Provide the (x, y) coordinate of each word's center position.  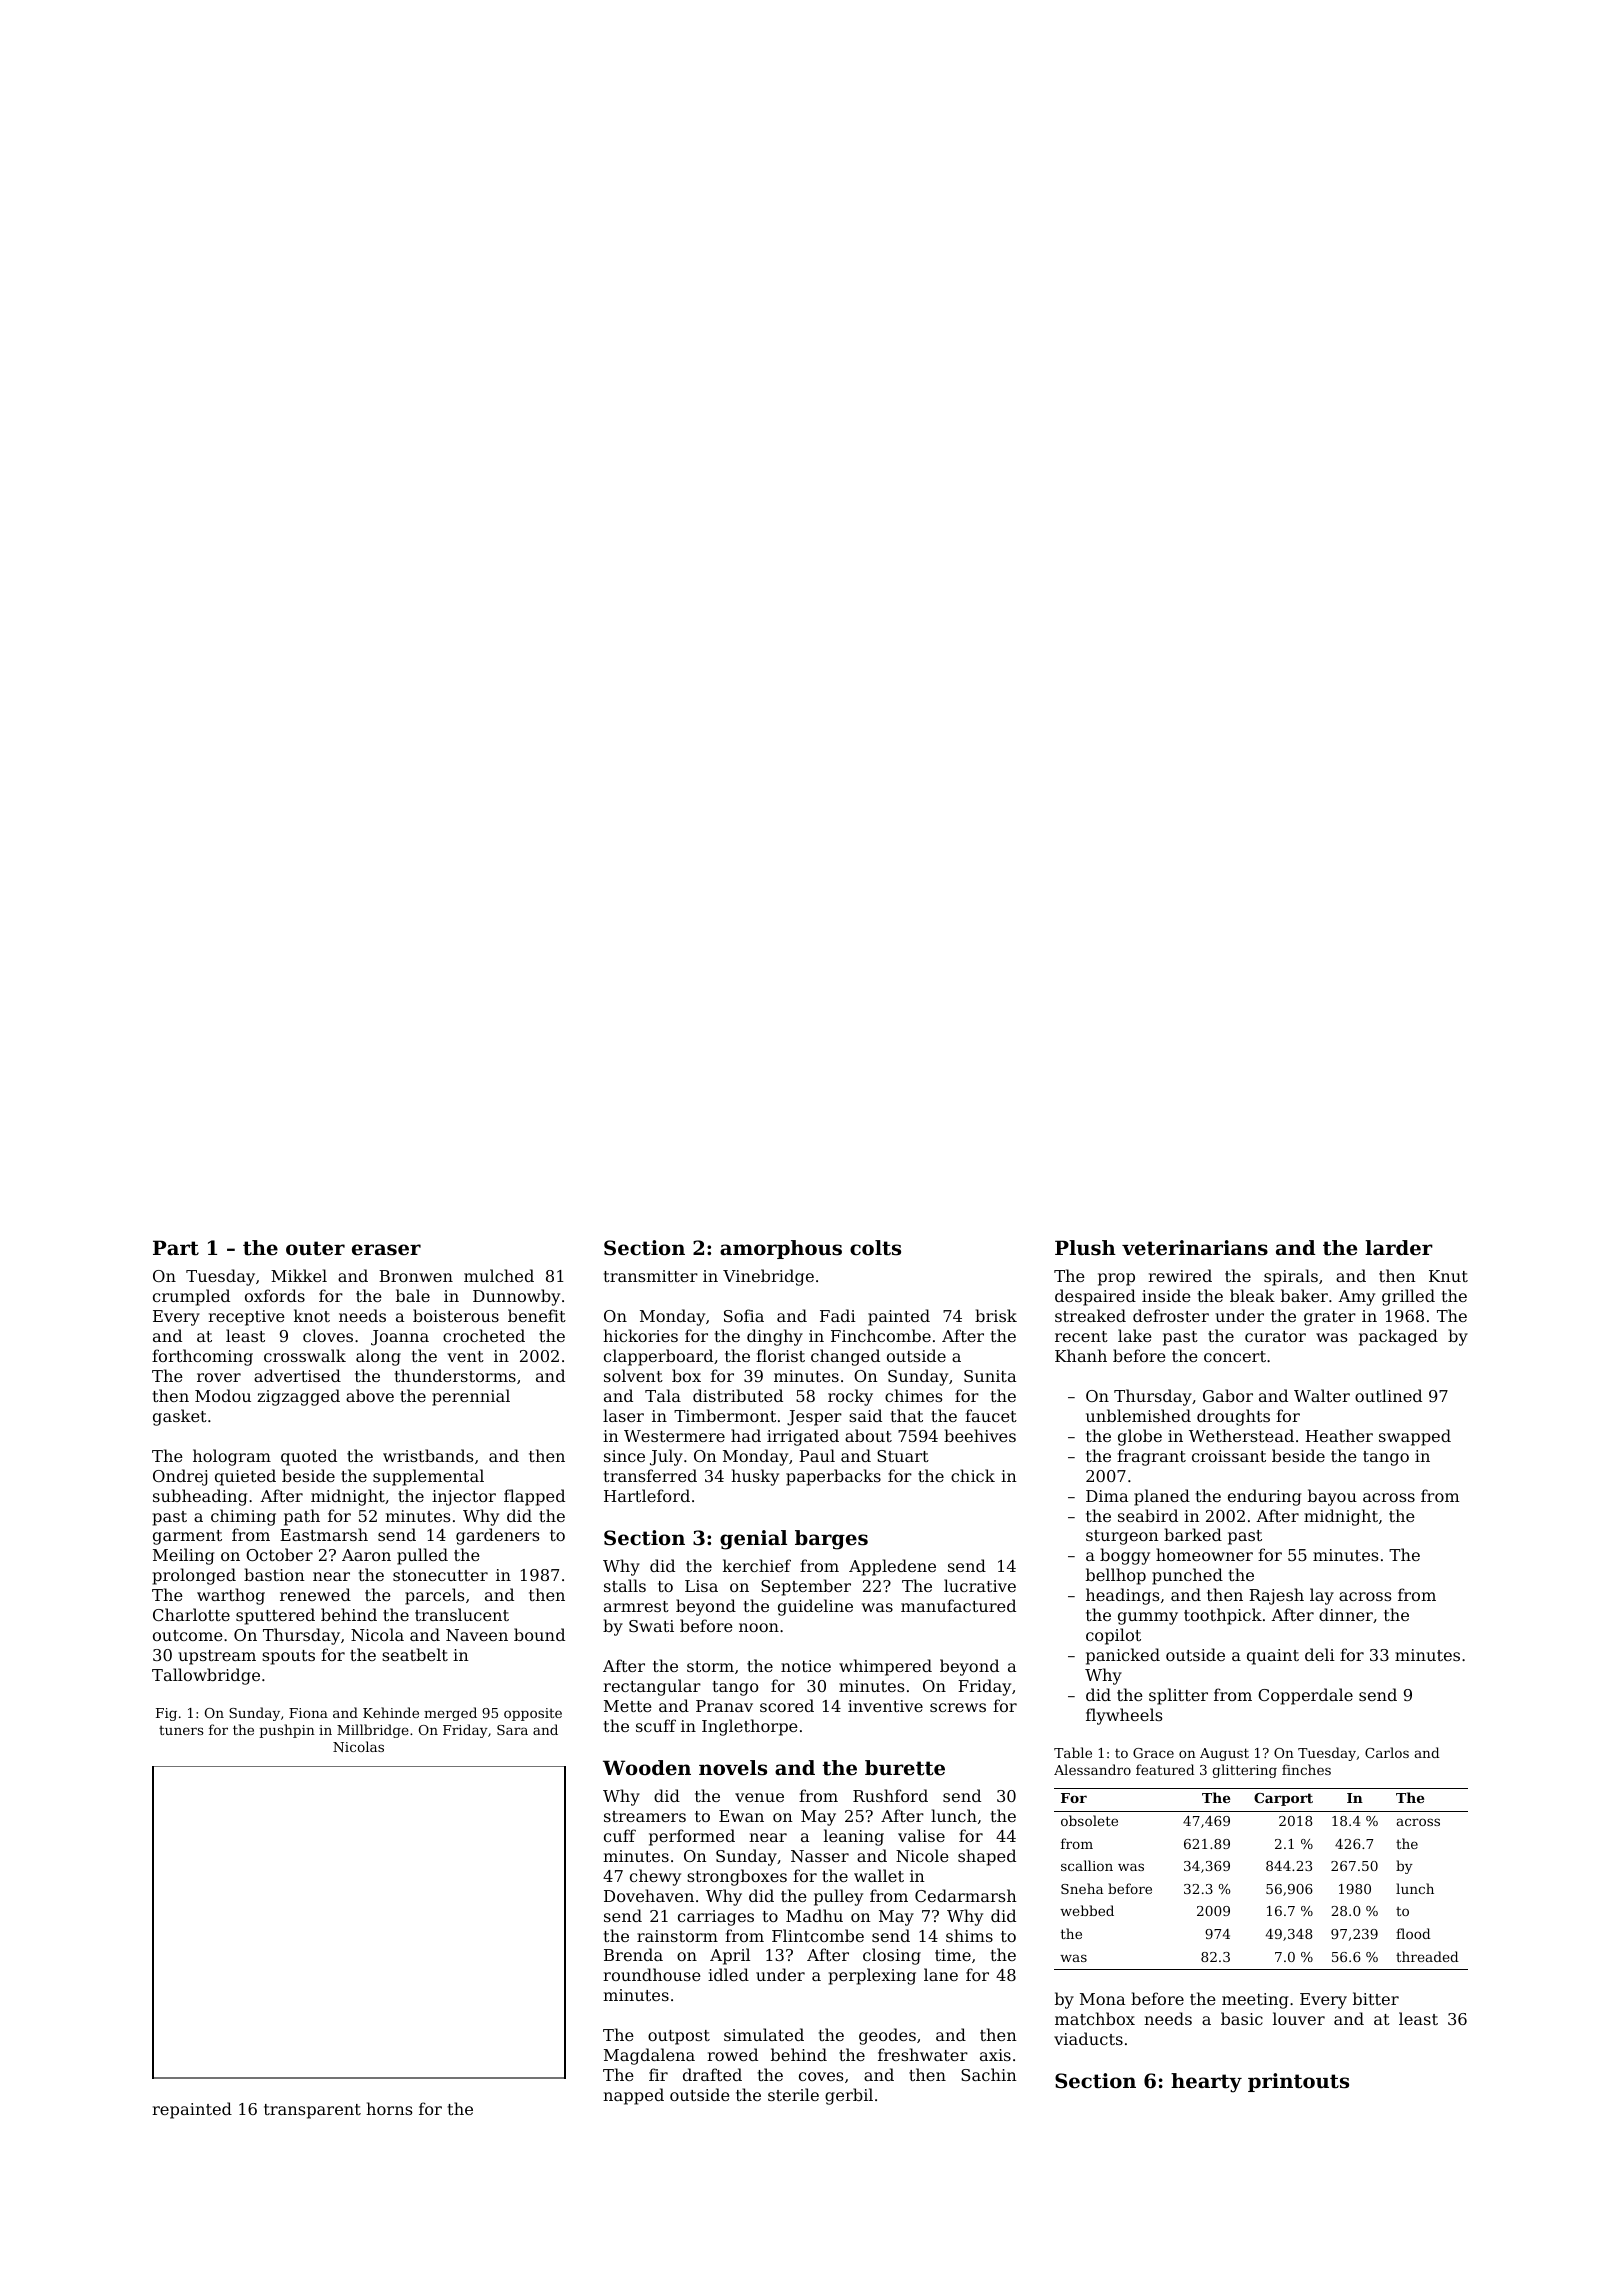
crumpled (191, 1297)
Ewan (741, 1816)
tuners (181, 1730)
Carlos (1387, 1752)
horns (389, 2108)
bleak (1252, 1295)
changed (845, 1357)
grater (1330, 1318)
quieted (245, 1477)
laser (623, 1415)
